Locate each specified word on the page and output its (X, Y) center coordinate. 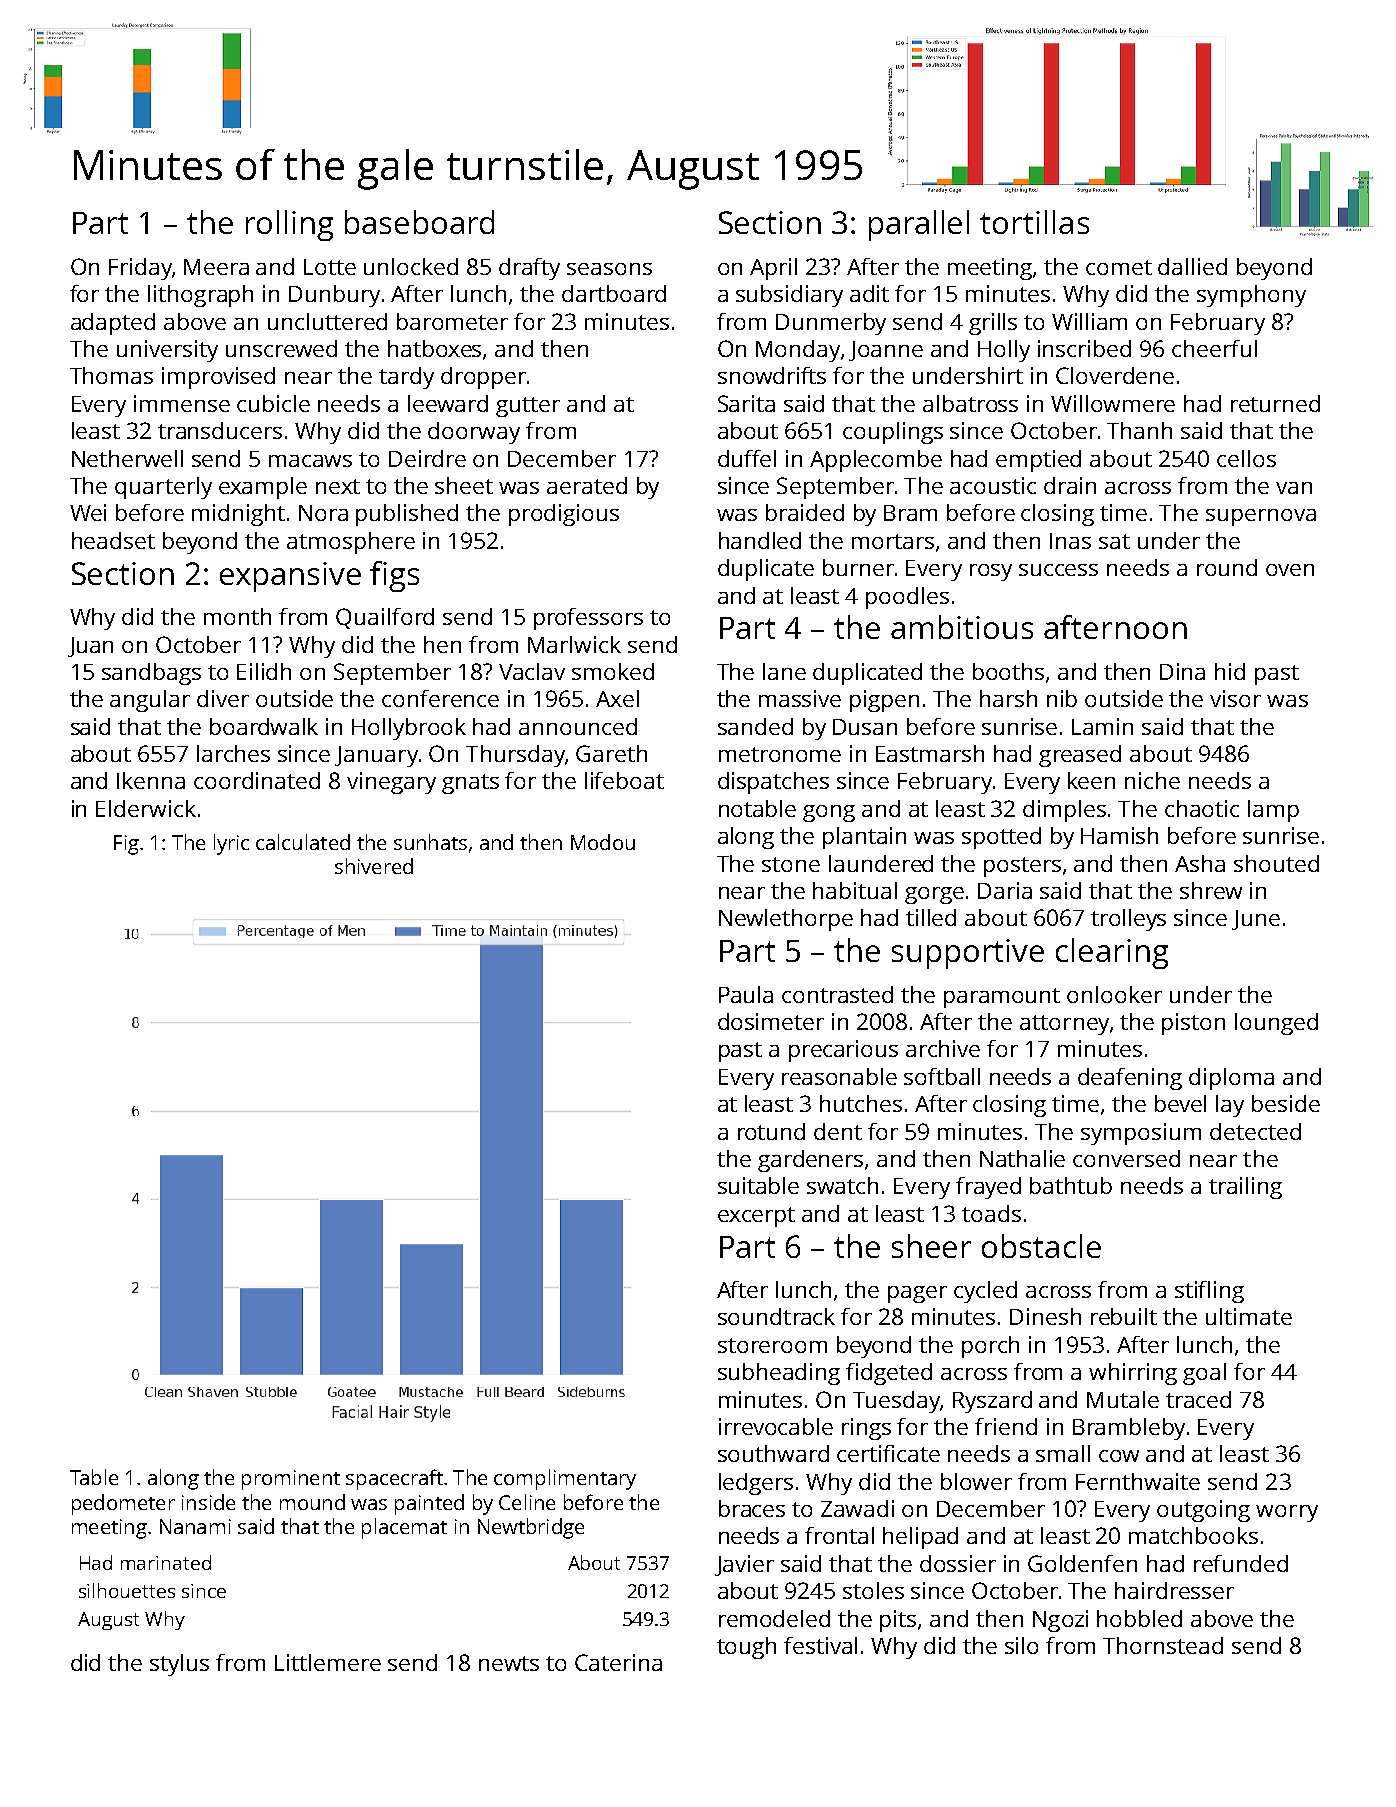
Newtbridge (531, 1528)
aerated (587, 485)
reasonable (839, 1076)
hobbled (1139, 1618)
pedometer (123, 1504)
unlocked (411, 266)
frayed (988, 1188)
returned (1275, 403)
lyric (231, 844)
